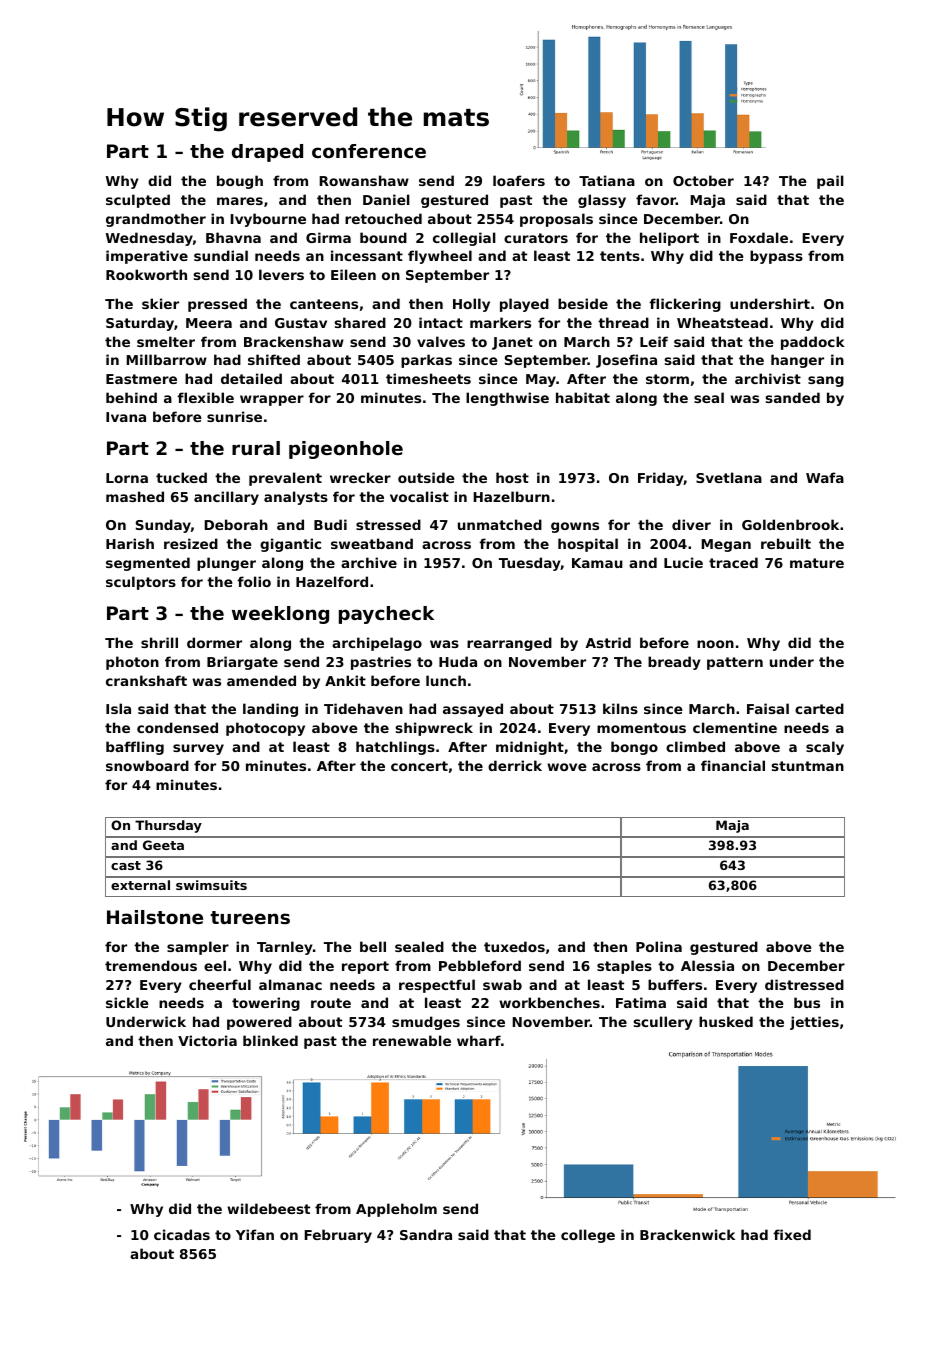 Image resolution: width=950 pixels, height=1349 pixels. I want to click on Yifan, so click(255, 1234).
